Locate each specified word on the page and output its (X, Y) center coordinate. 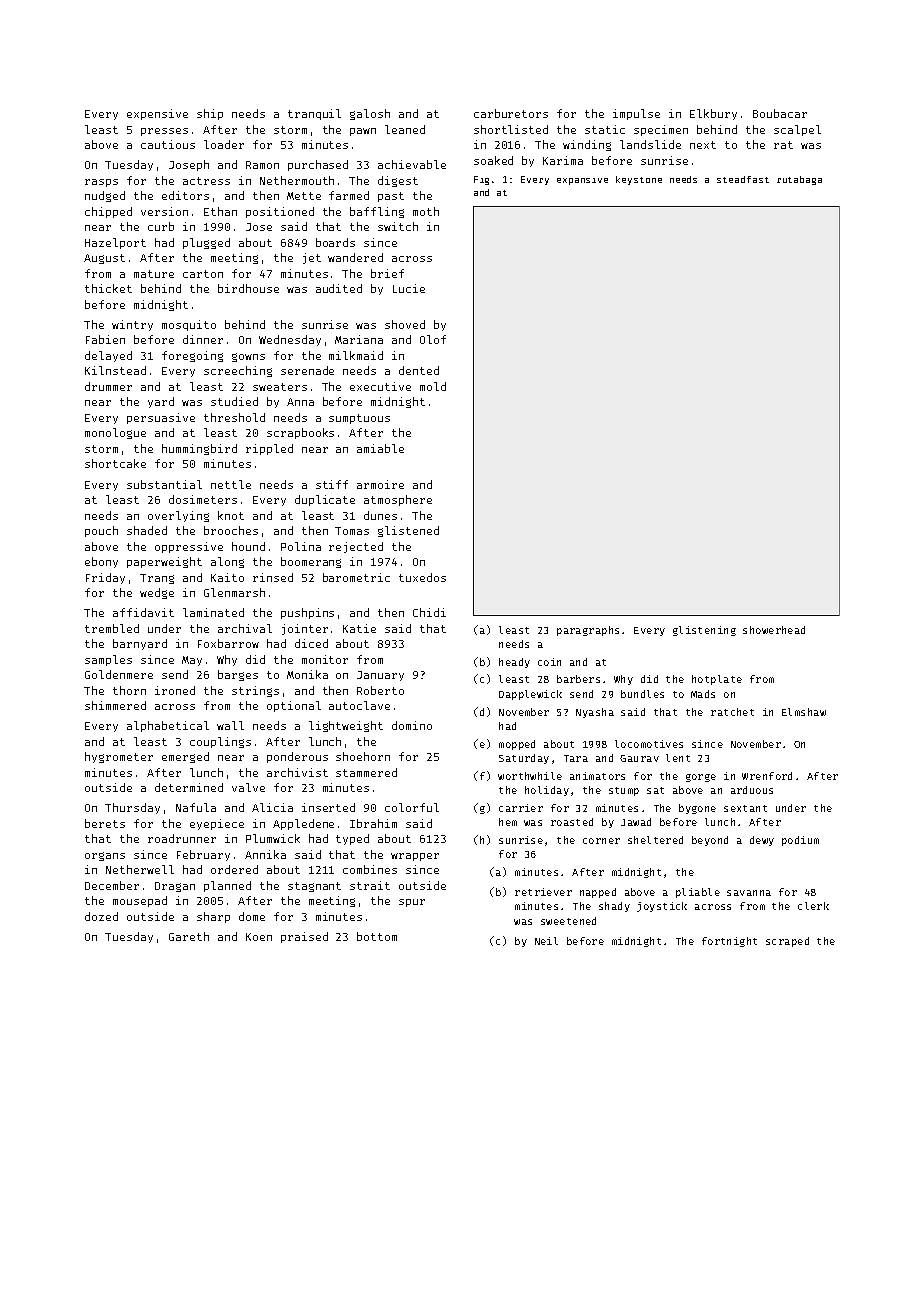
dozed (101, 916)
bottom (377, 936)
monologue (115, 433)
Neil (546, 941)
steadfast (743, 179)
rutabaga (799, 180)
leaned (405, 129)
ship (210, 114)
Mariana (359, 339)
